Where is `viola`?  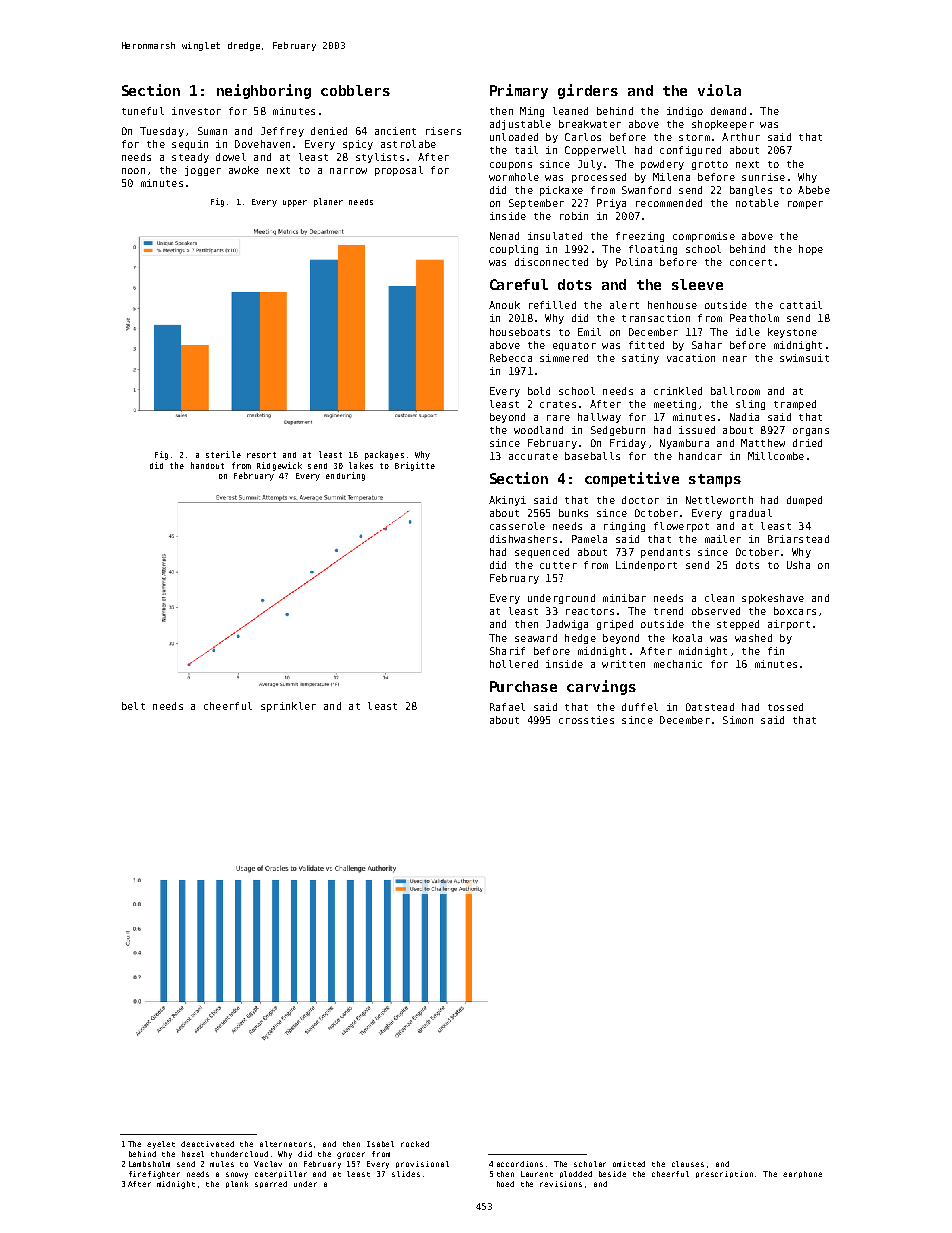 viola is located at coordinates (719, 90).
